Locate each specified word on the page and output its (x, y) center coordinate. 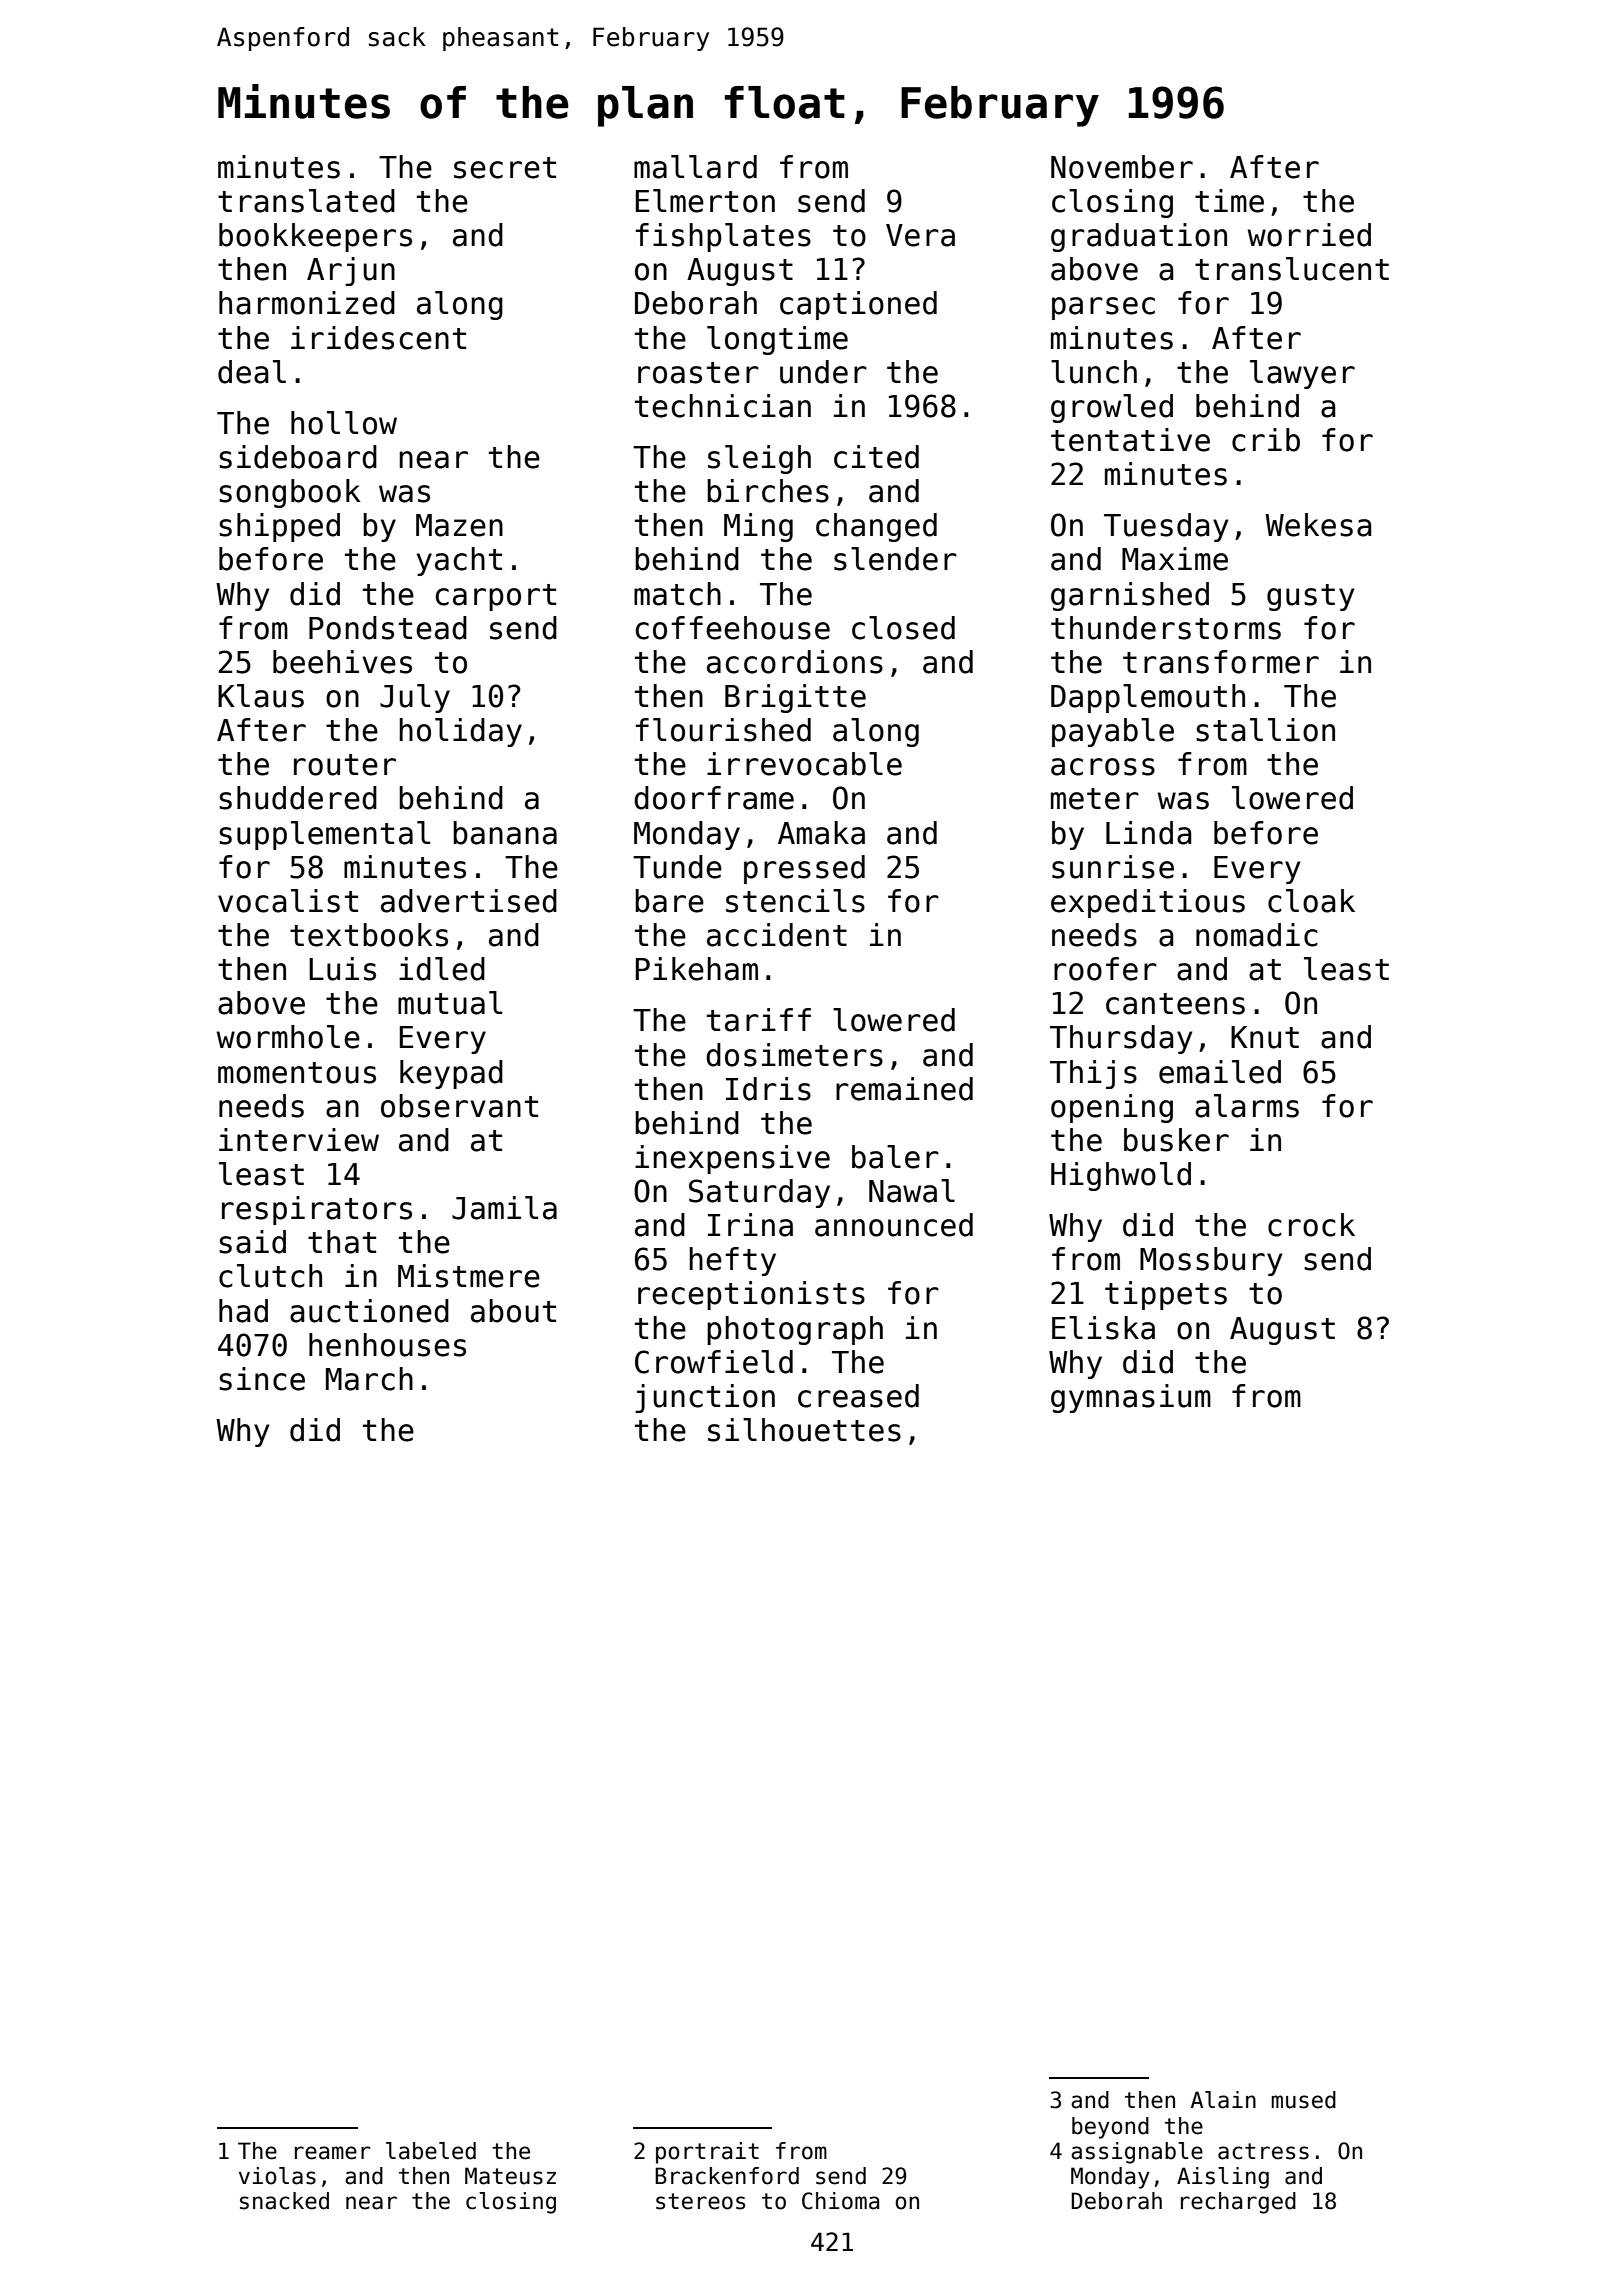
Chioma (840, 2201)
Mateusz (510, 2176)
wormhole (288, 1037)
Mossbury (1211, 1261)
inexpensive (732, 1159)
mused (1303, 2100)
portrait (707, 2153)
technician (723, 406)
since (262, 1379)
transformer (1221, 662)
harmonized (307, 303)
